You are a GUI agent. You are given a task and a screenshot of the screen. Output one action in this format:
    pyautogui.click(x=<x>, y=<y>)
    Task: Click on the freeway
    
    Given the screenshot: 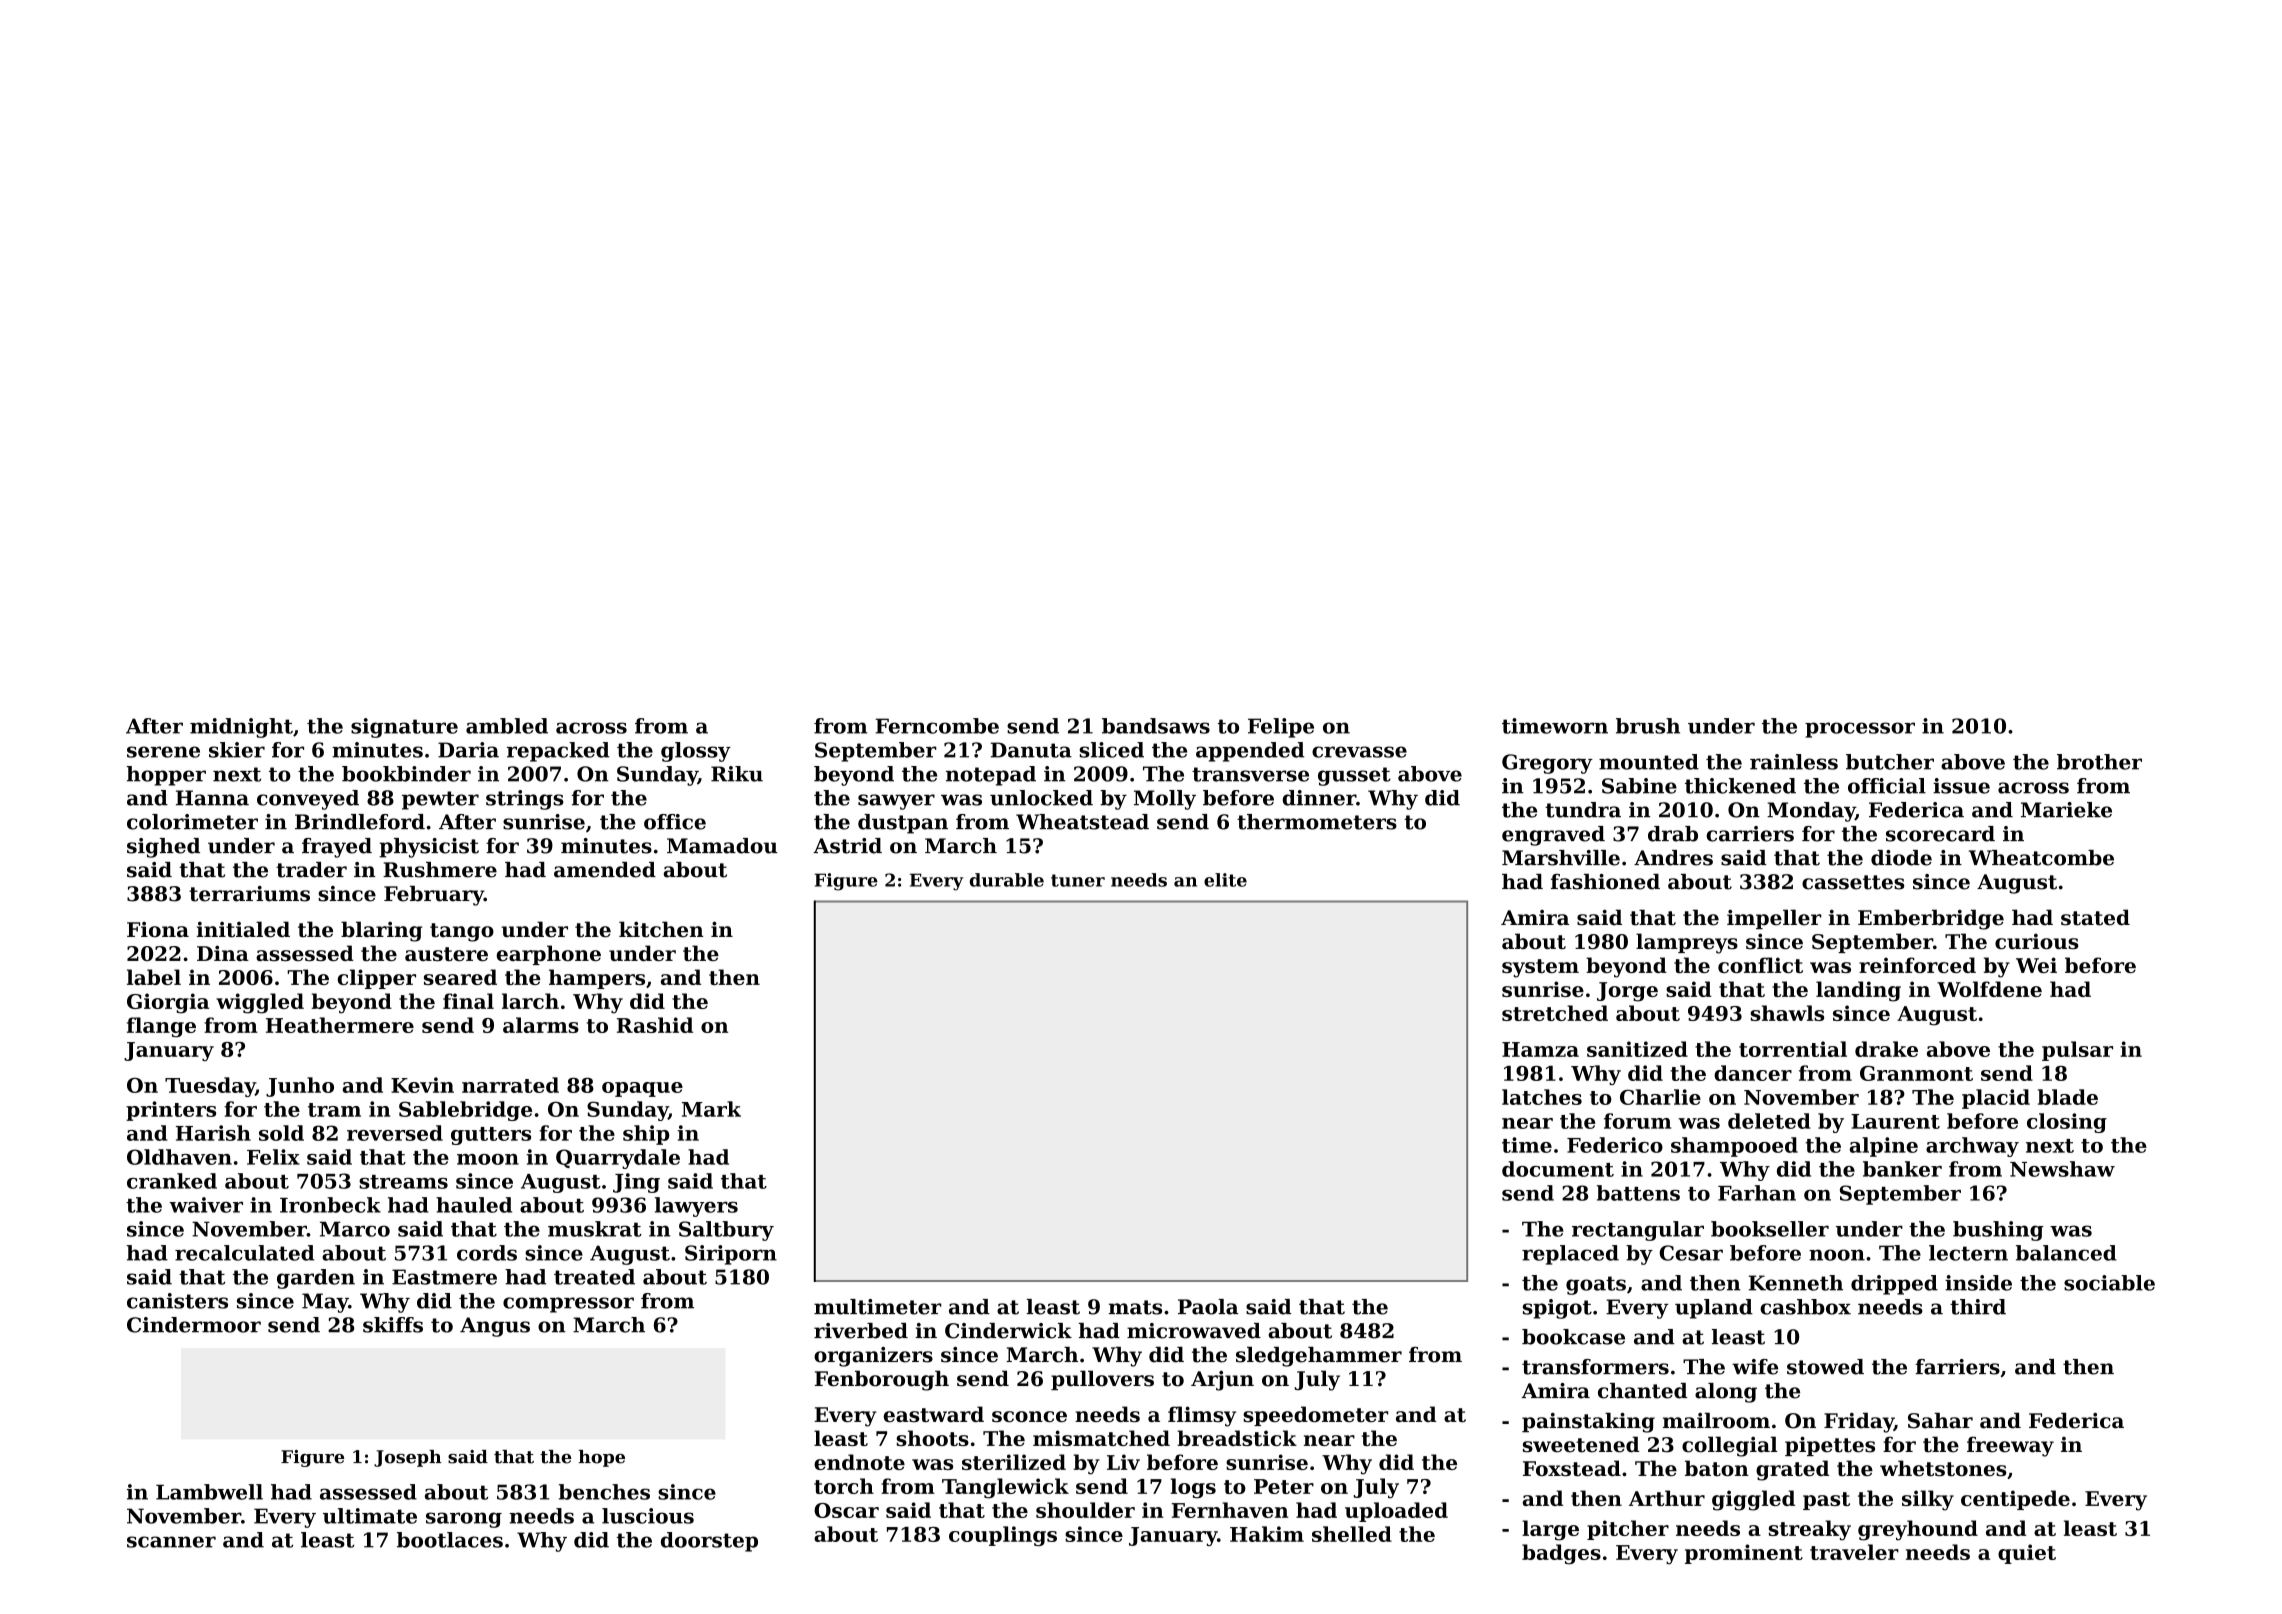 What is the action you would take?
    pyautogui.click(x=2010, y=1446)
